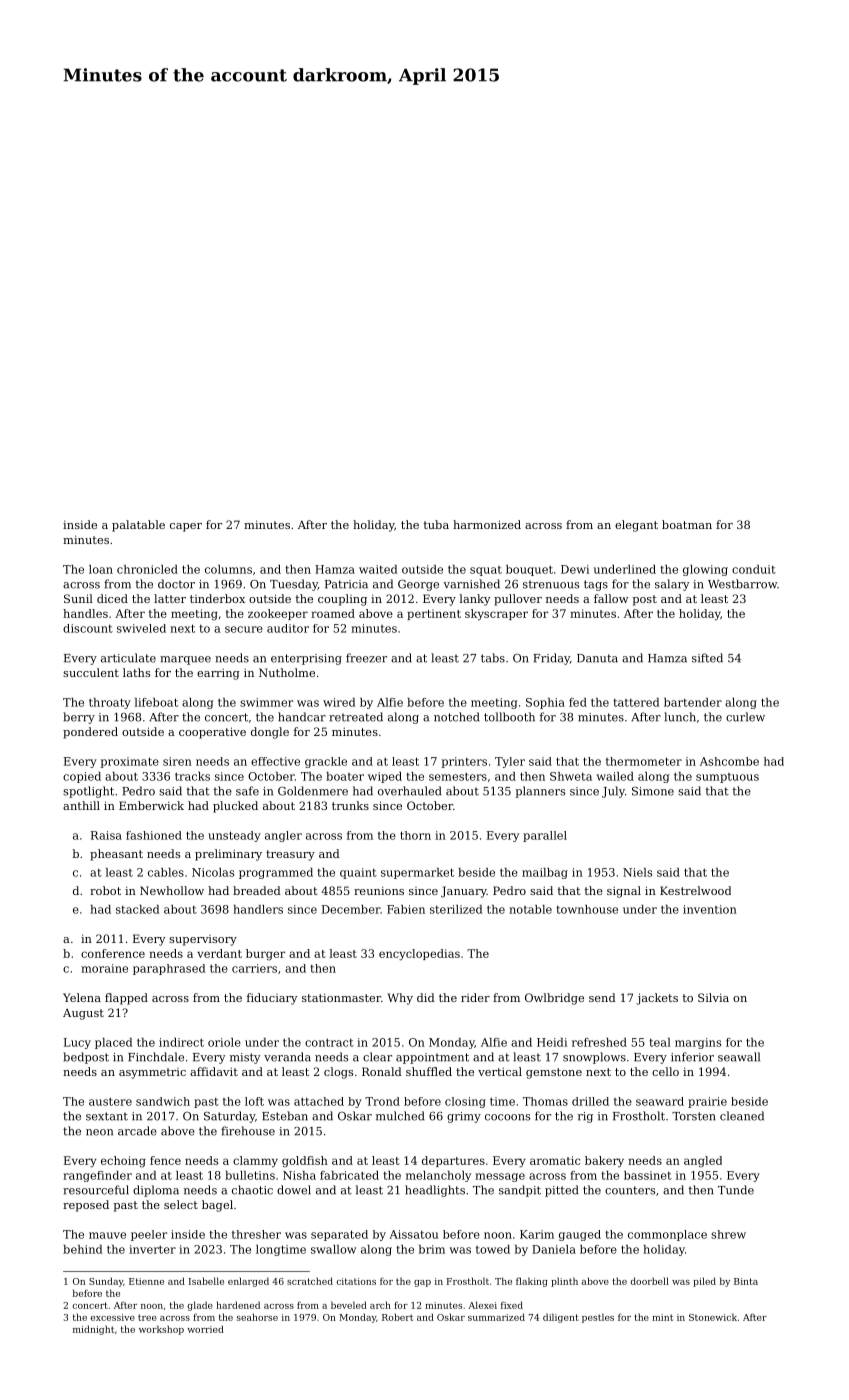  What do you see at coordinates (727, 778) in the document?
I see `sumptuous` at bounding box center [727, 778].
